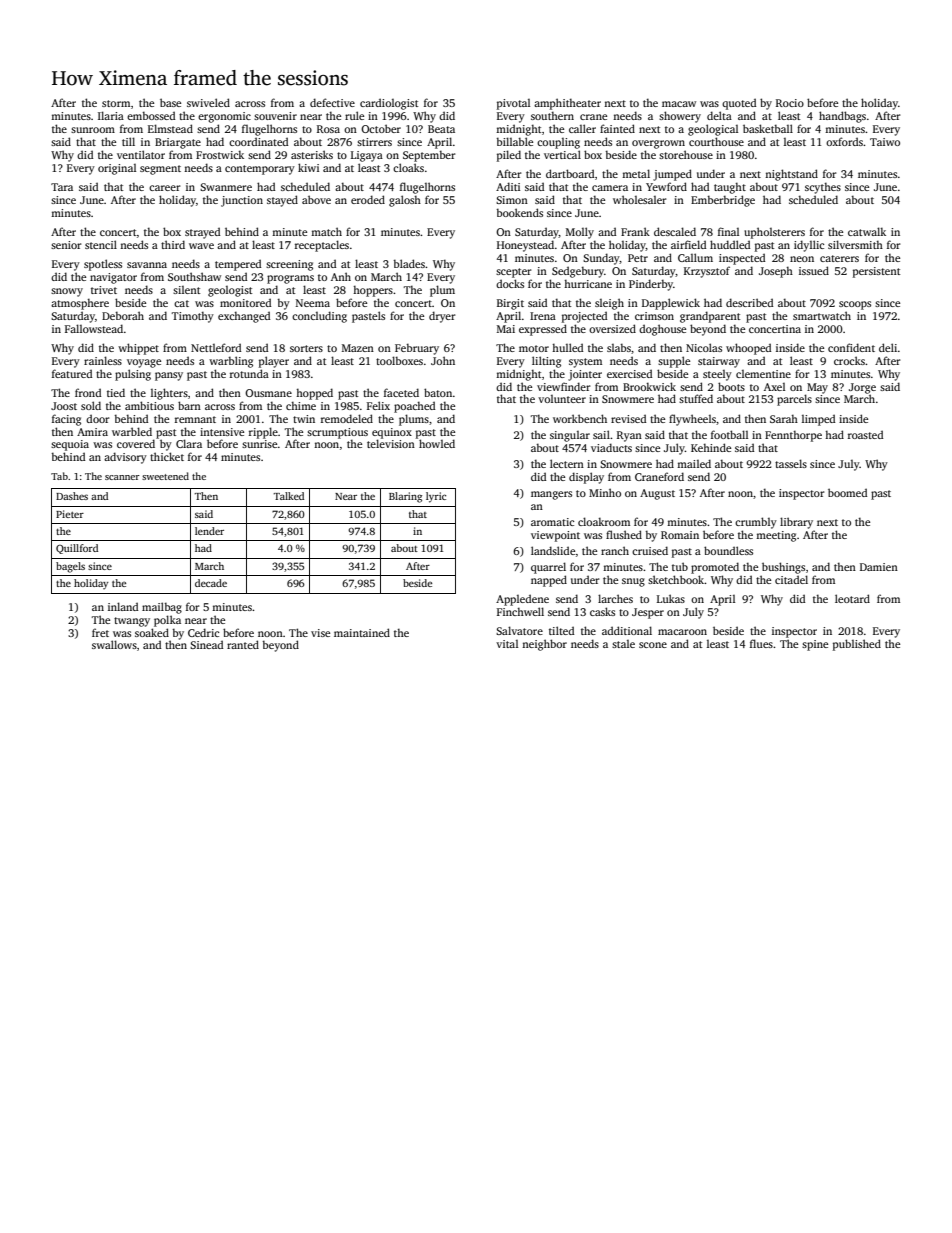 This screenshot has width=952, height=1233. What do you see at coordinates (362, 632) in the screenshot?
I see `maintained` at bounding box center [362, 632].
